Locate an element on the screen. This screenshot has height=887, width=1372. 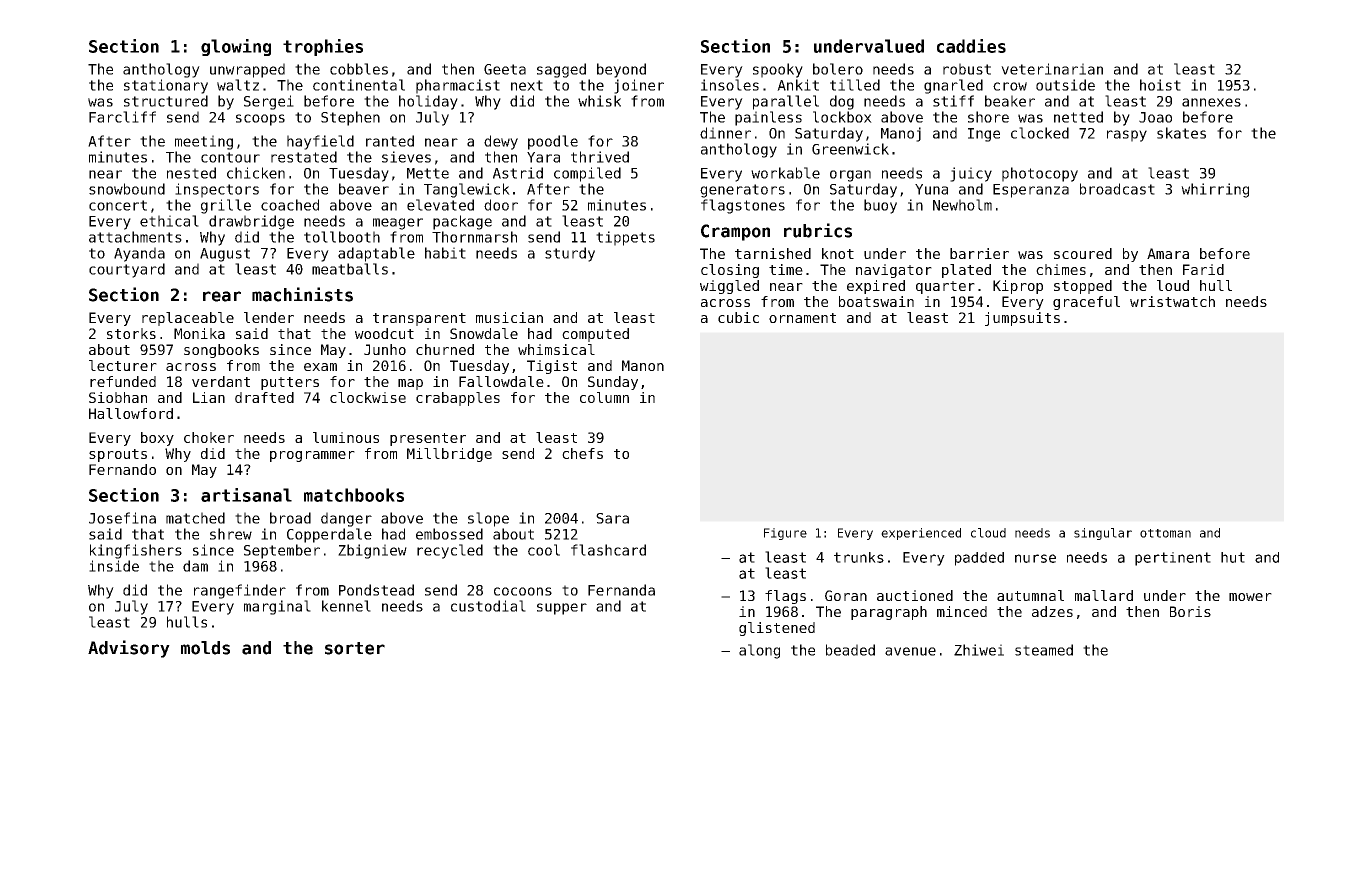
computed is located at coordinates (595, 335).
